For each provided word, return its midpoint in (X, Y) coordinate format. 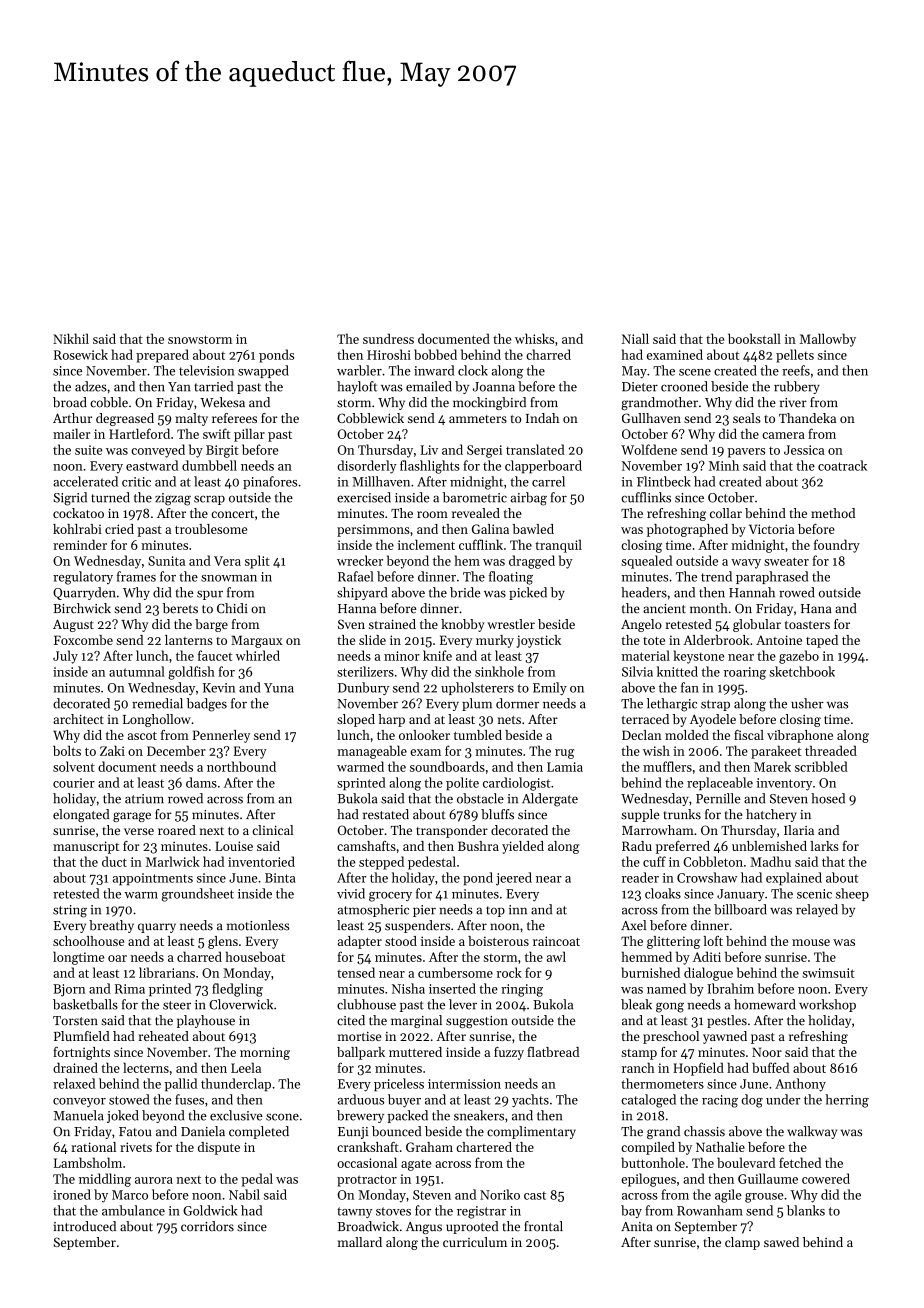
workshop (827, 1005)
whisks (534, 338)
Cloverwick (241, 1004)
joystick (538, 641)
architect (78, 719)
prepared (162, 356)
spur (210, 595)
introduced (85, 1226)
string (70, 911)
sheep (852, 894)
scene (695, 372)
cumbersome (455, 972)
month (709, 608)
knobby (463, 625)
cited (351, 1020)
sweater (786, 561)
